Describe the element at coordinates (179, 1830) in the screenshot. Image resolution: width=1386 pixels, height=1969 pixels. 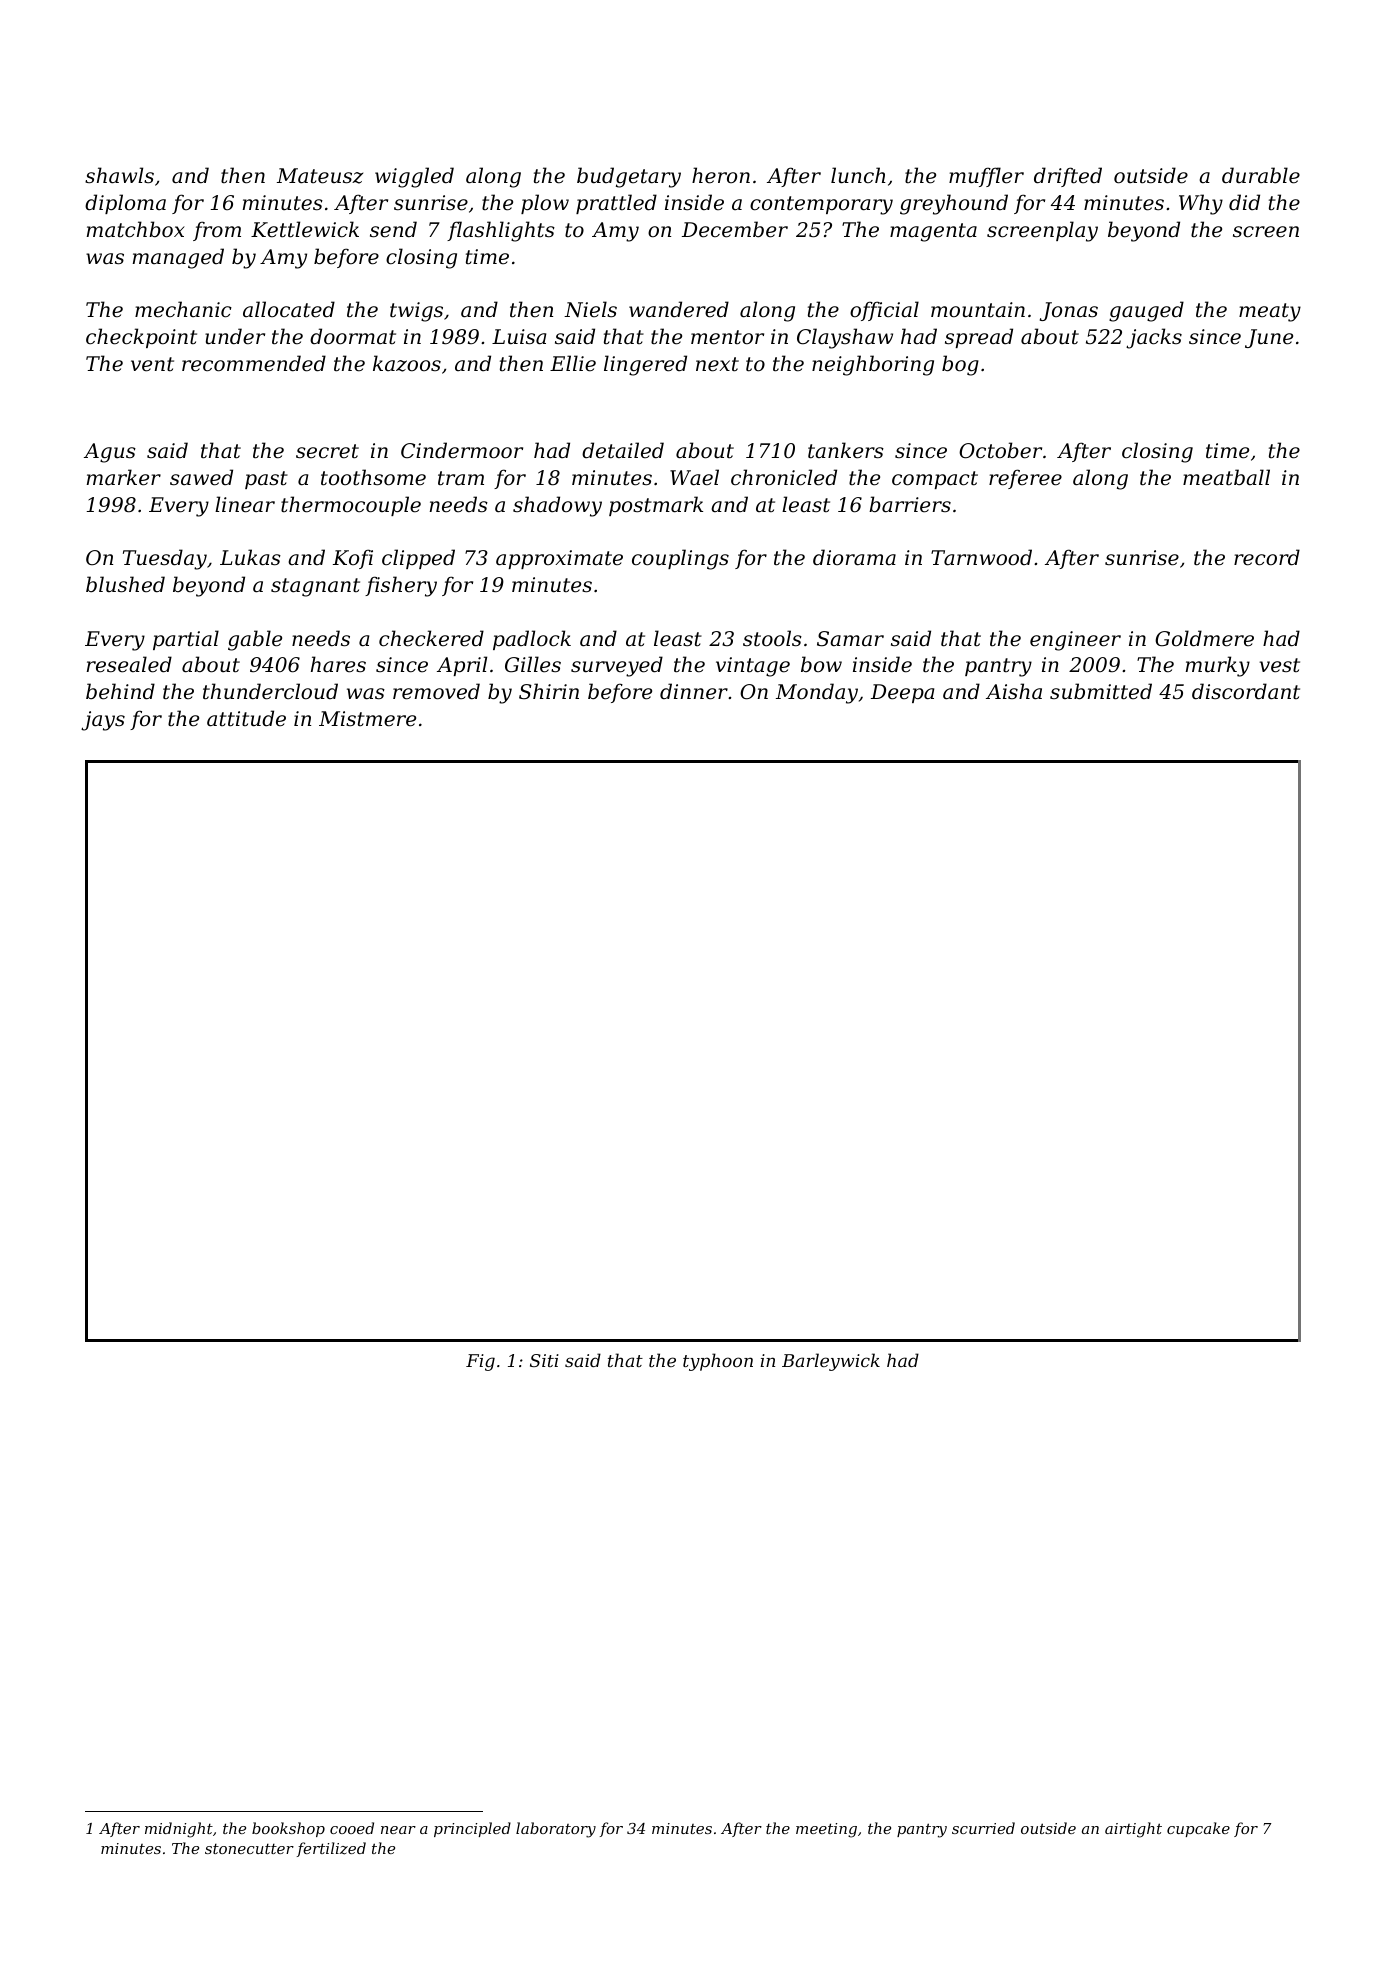
I see `midnight` at that location.
